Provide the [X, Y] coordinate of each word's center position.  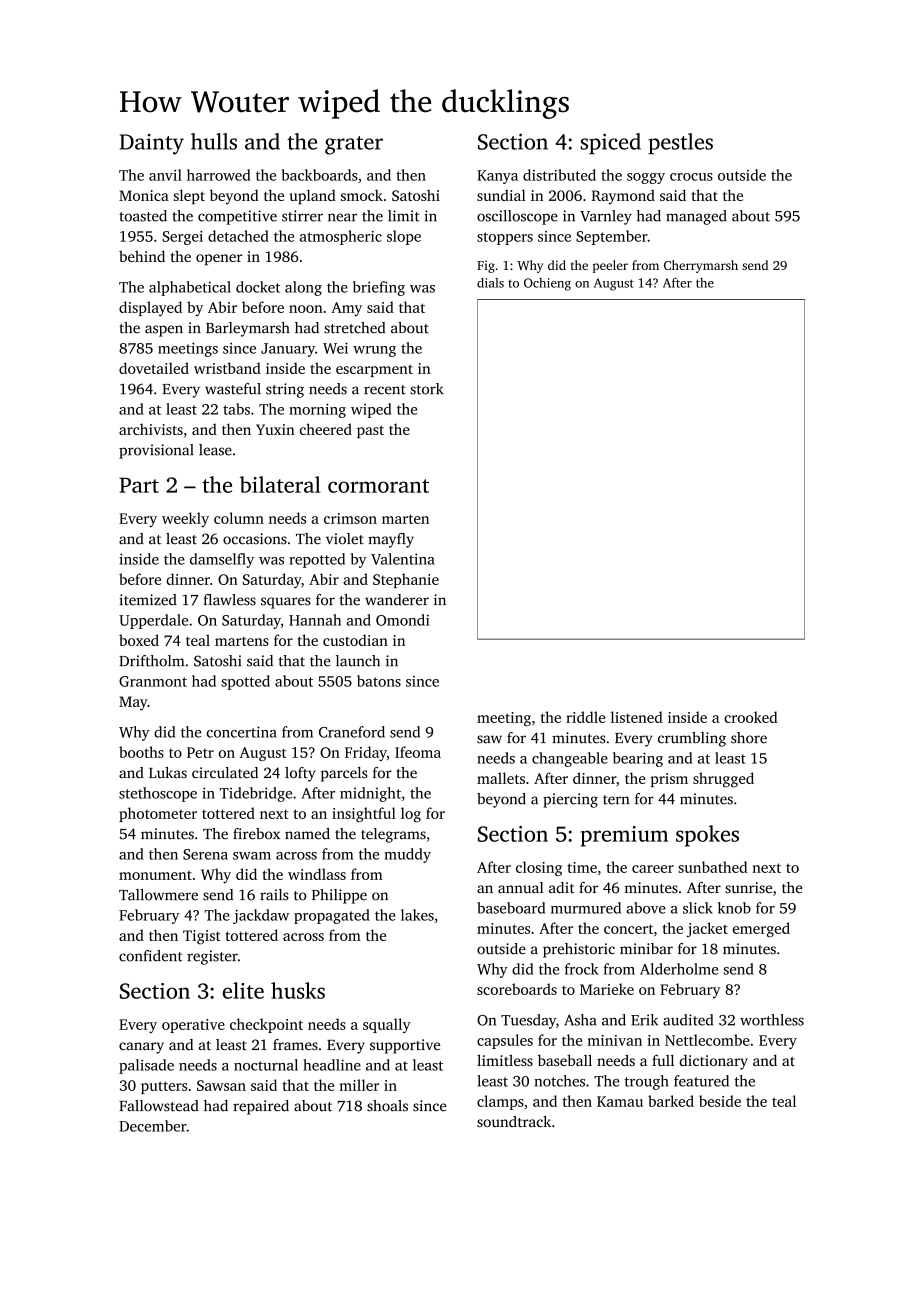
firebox [256, 834]
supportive [405, 1046]
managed [696, 217]
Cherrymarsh [701, 266]
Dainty [152, 144]
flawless [230, 600]
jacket [707, 929]
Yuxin [275, 429]
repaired [261, 1107]
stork [427, 389]
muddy [408, 855]
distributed [559, 175]
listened [637, 717]
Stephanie [406, 580]
